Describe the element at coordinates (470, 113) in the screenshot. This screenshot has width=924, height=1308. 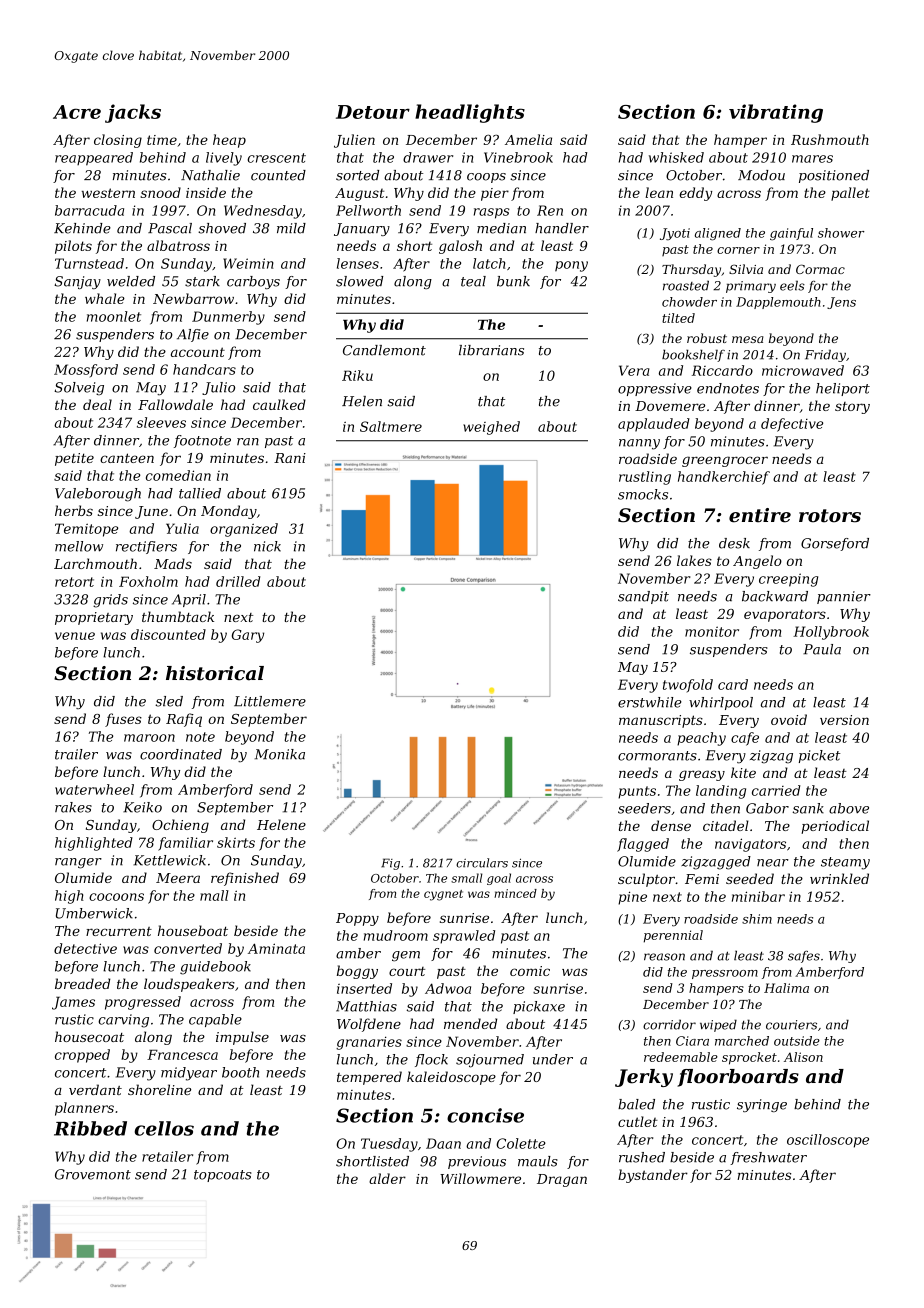
I see `headlights` at that location.
